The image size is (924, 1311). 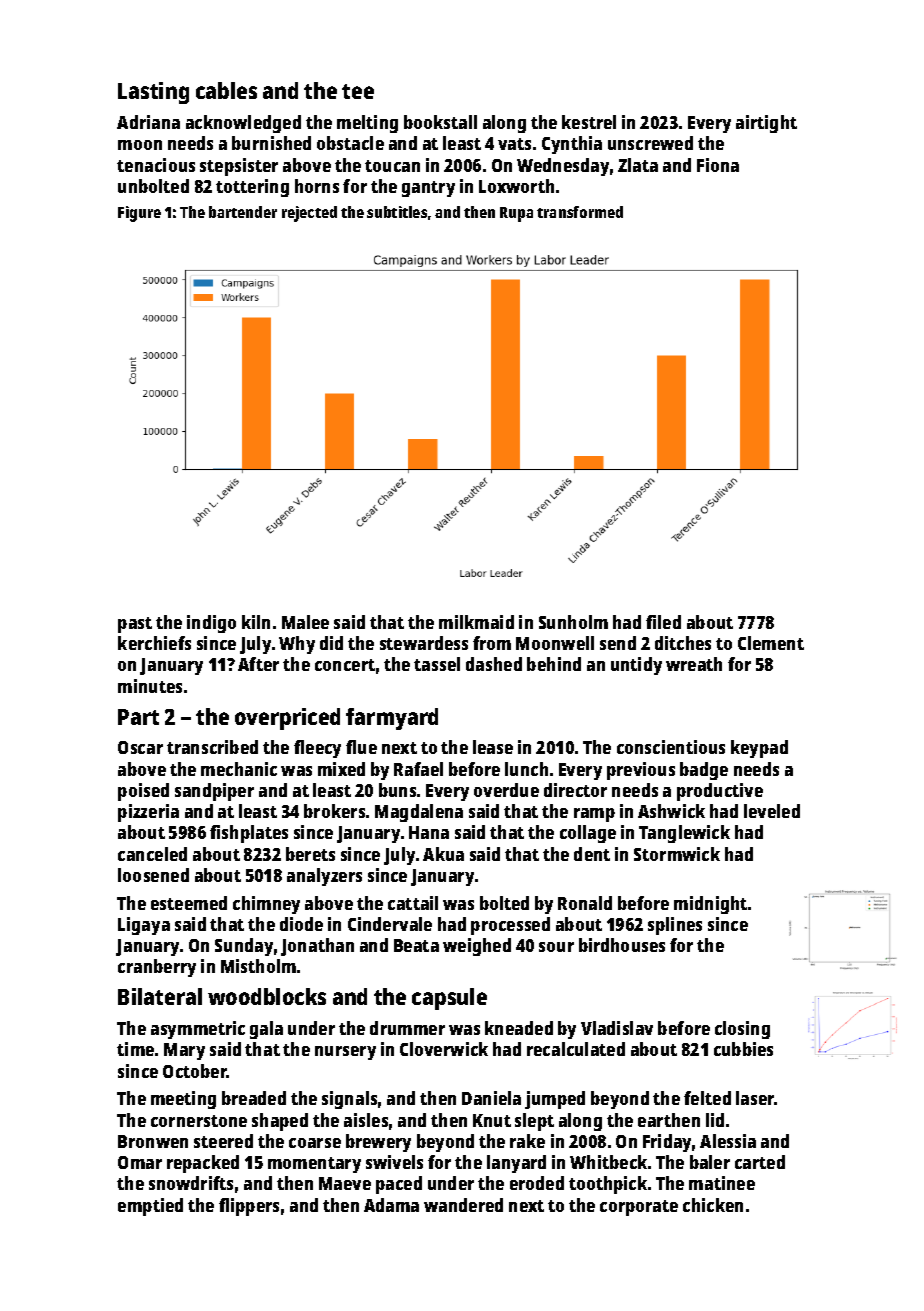 I want to click on Cloverwick, so click(x=444, y=1049).
